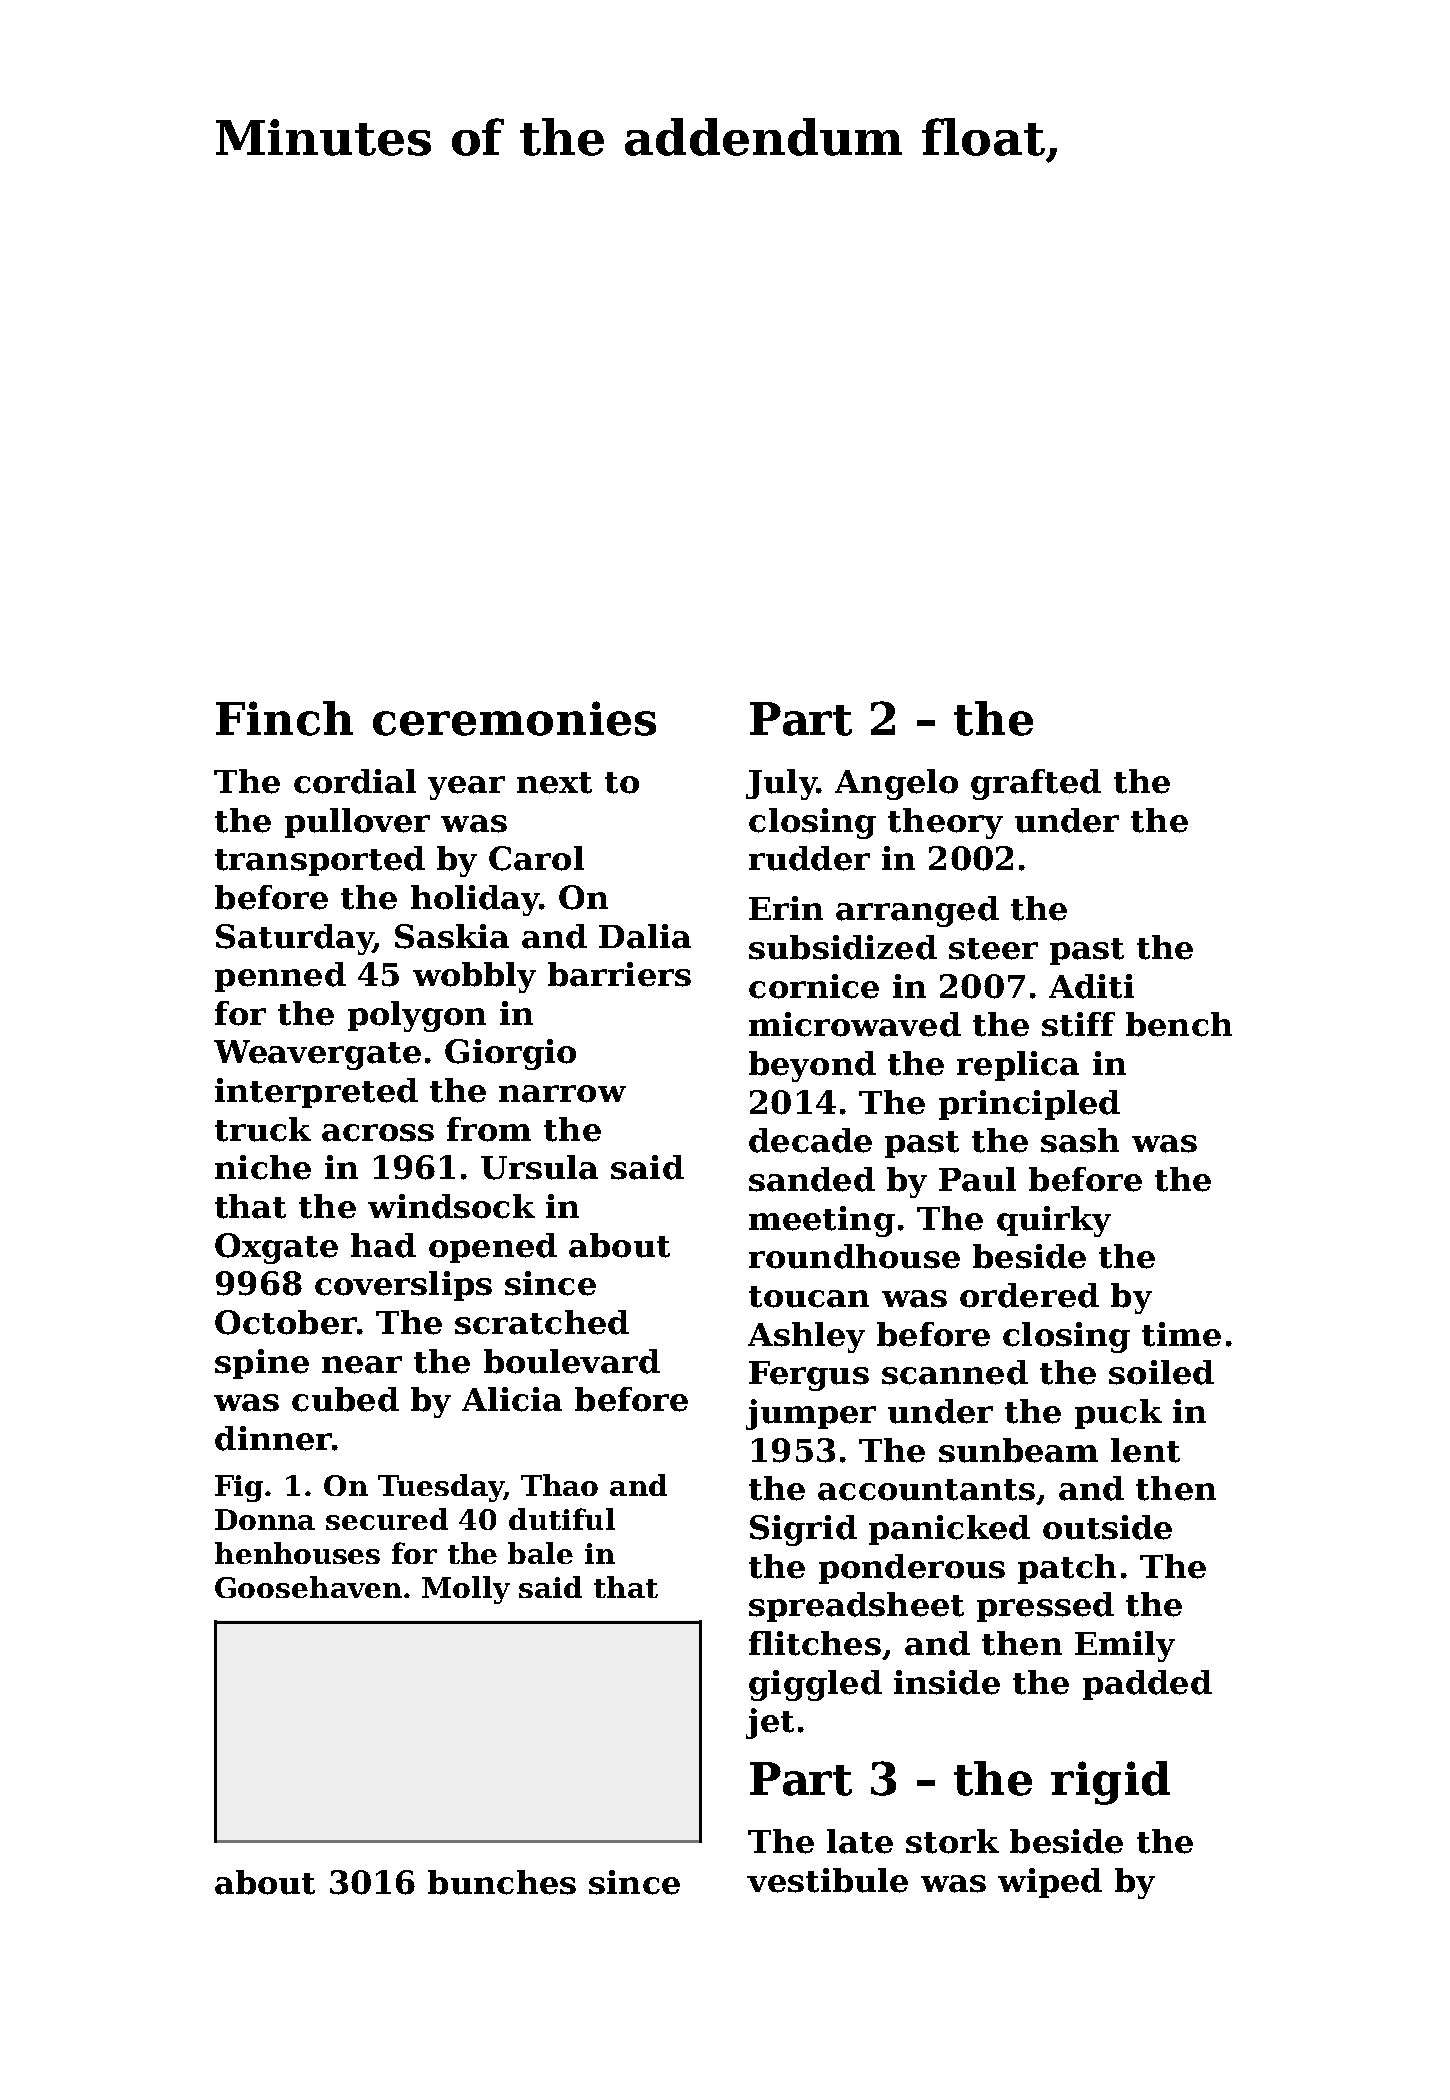 The width and height of the screenshot is (1450, 2100). Describe the element at coordinates (815, 1685) in the screenshot. I see `giggled` at that location.
